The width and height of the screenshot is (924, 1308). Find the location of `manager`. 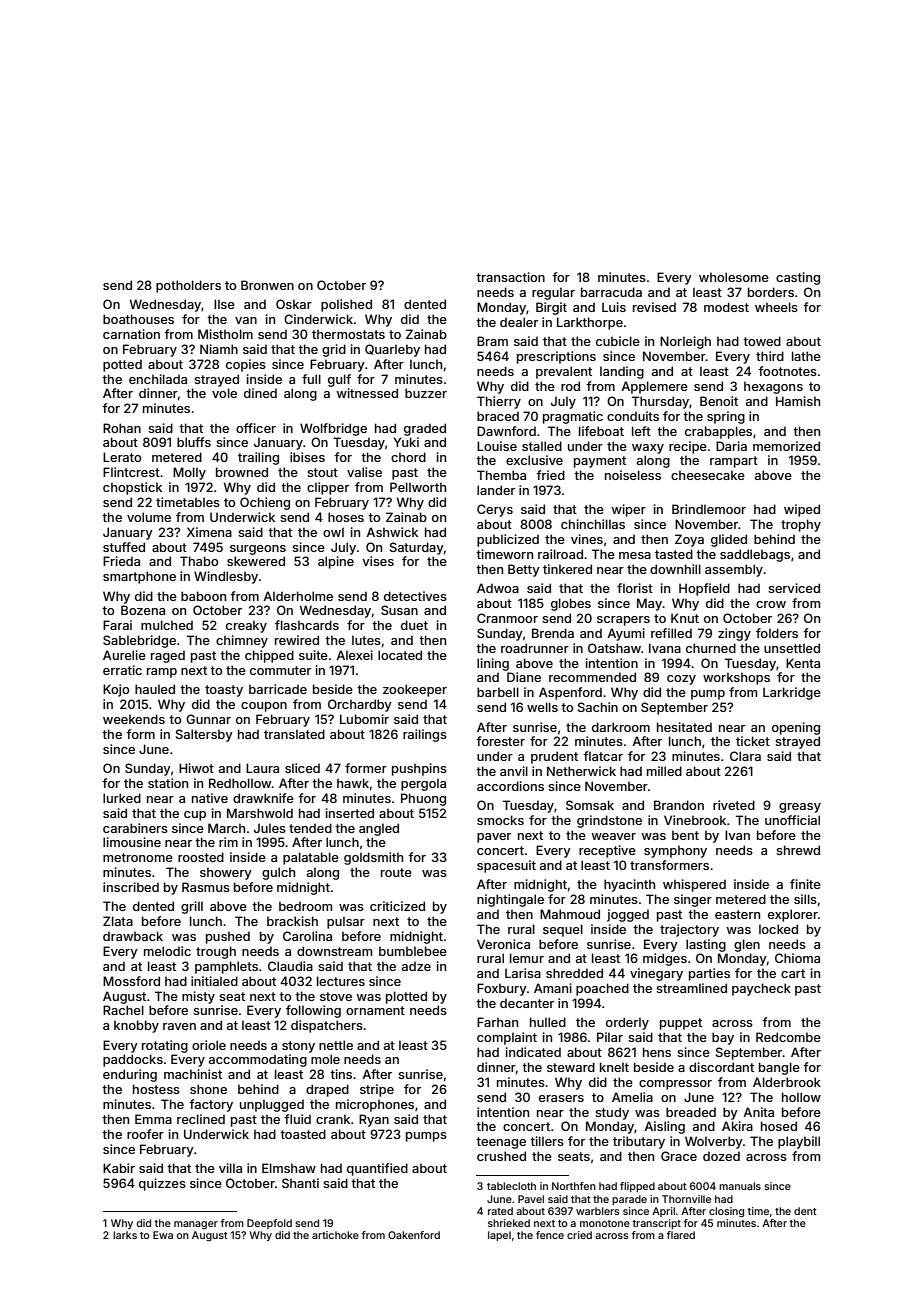

manager is located at coordinates (196, 1225).
